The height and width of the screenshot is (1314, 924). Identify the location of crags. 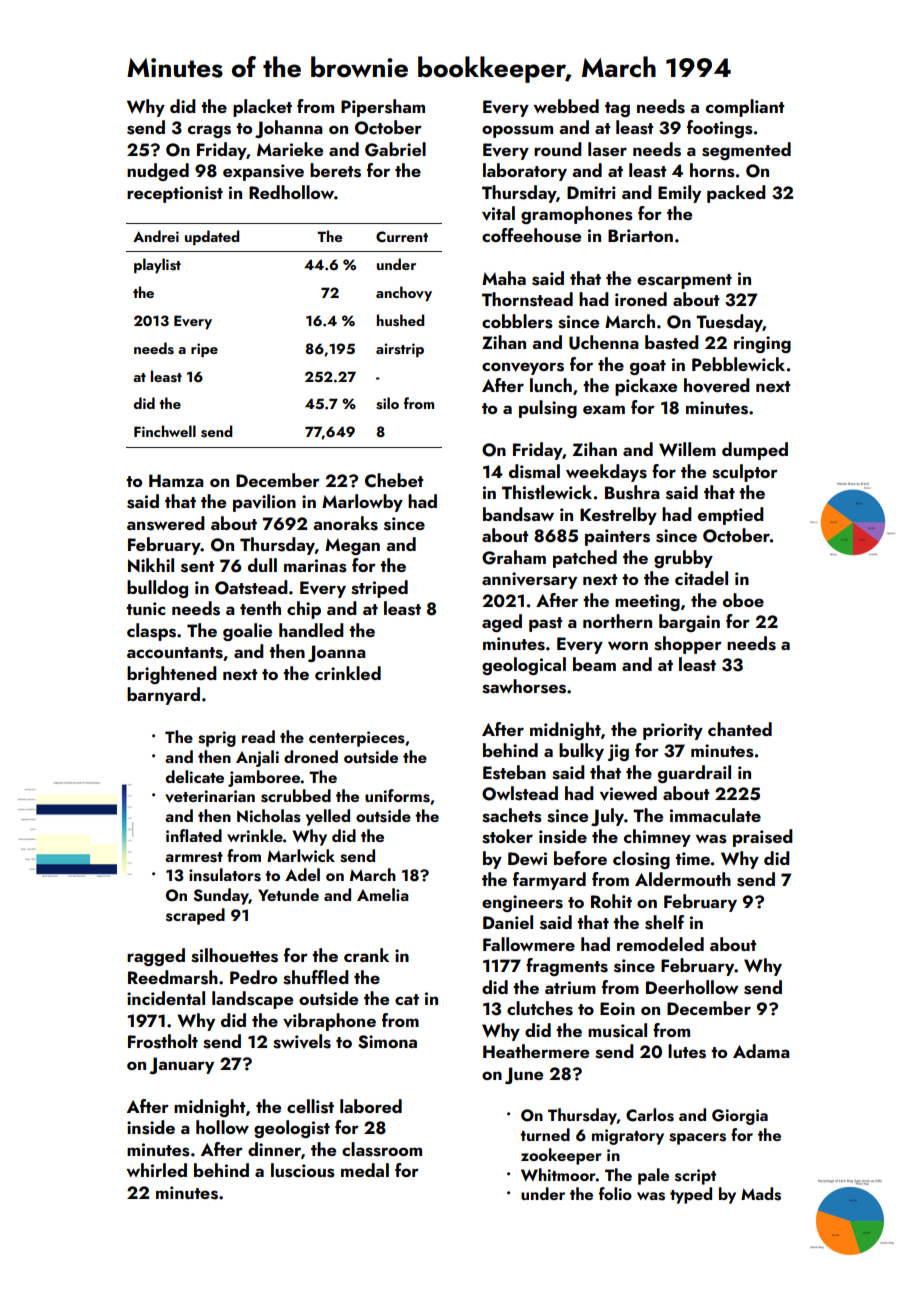
(209, 131).
